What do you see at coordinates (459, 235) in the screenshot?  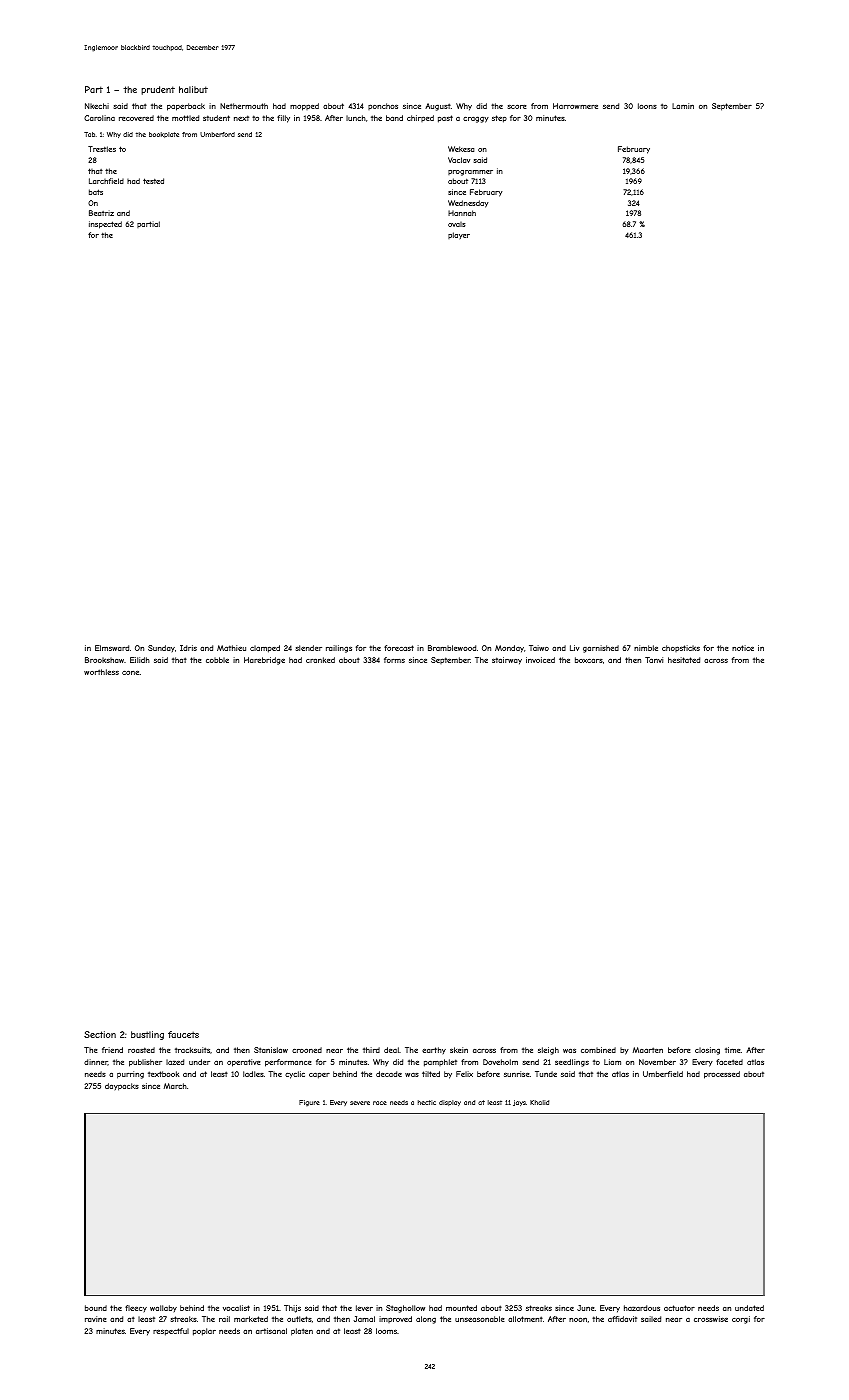 I see `player` at bounding box center [459, 235].
